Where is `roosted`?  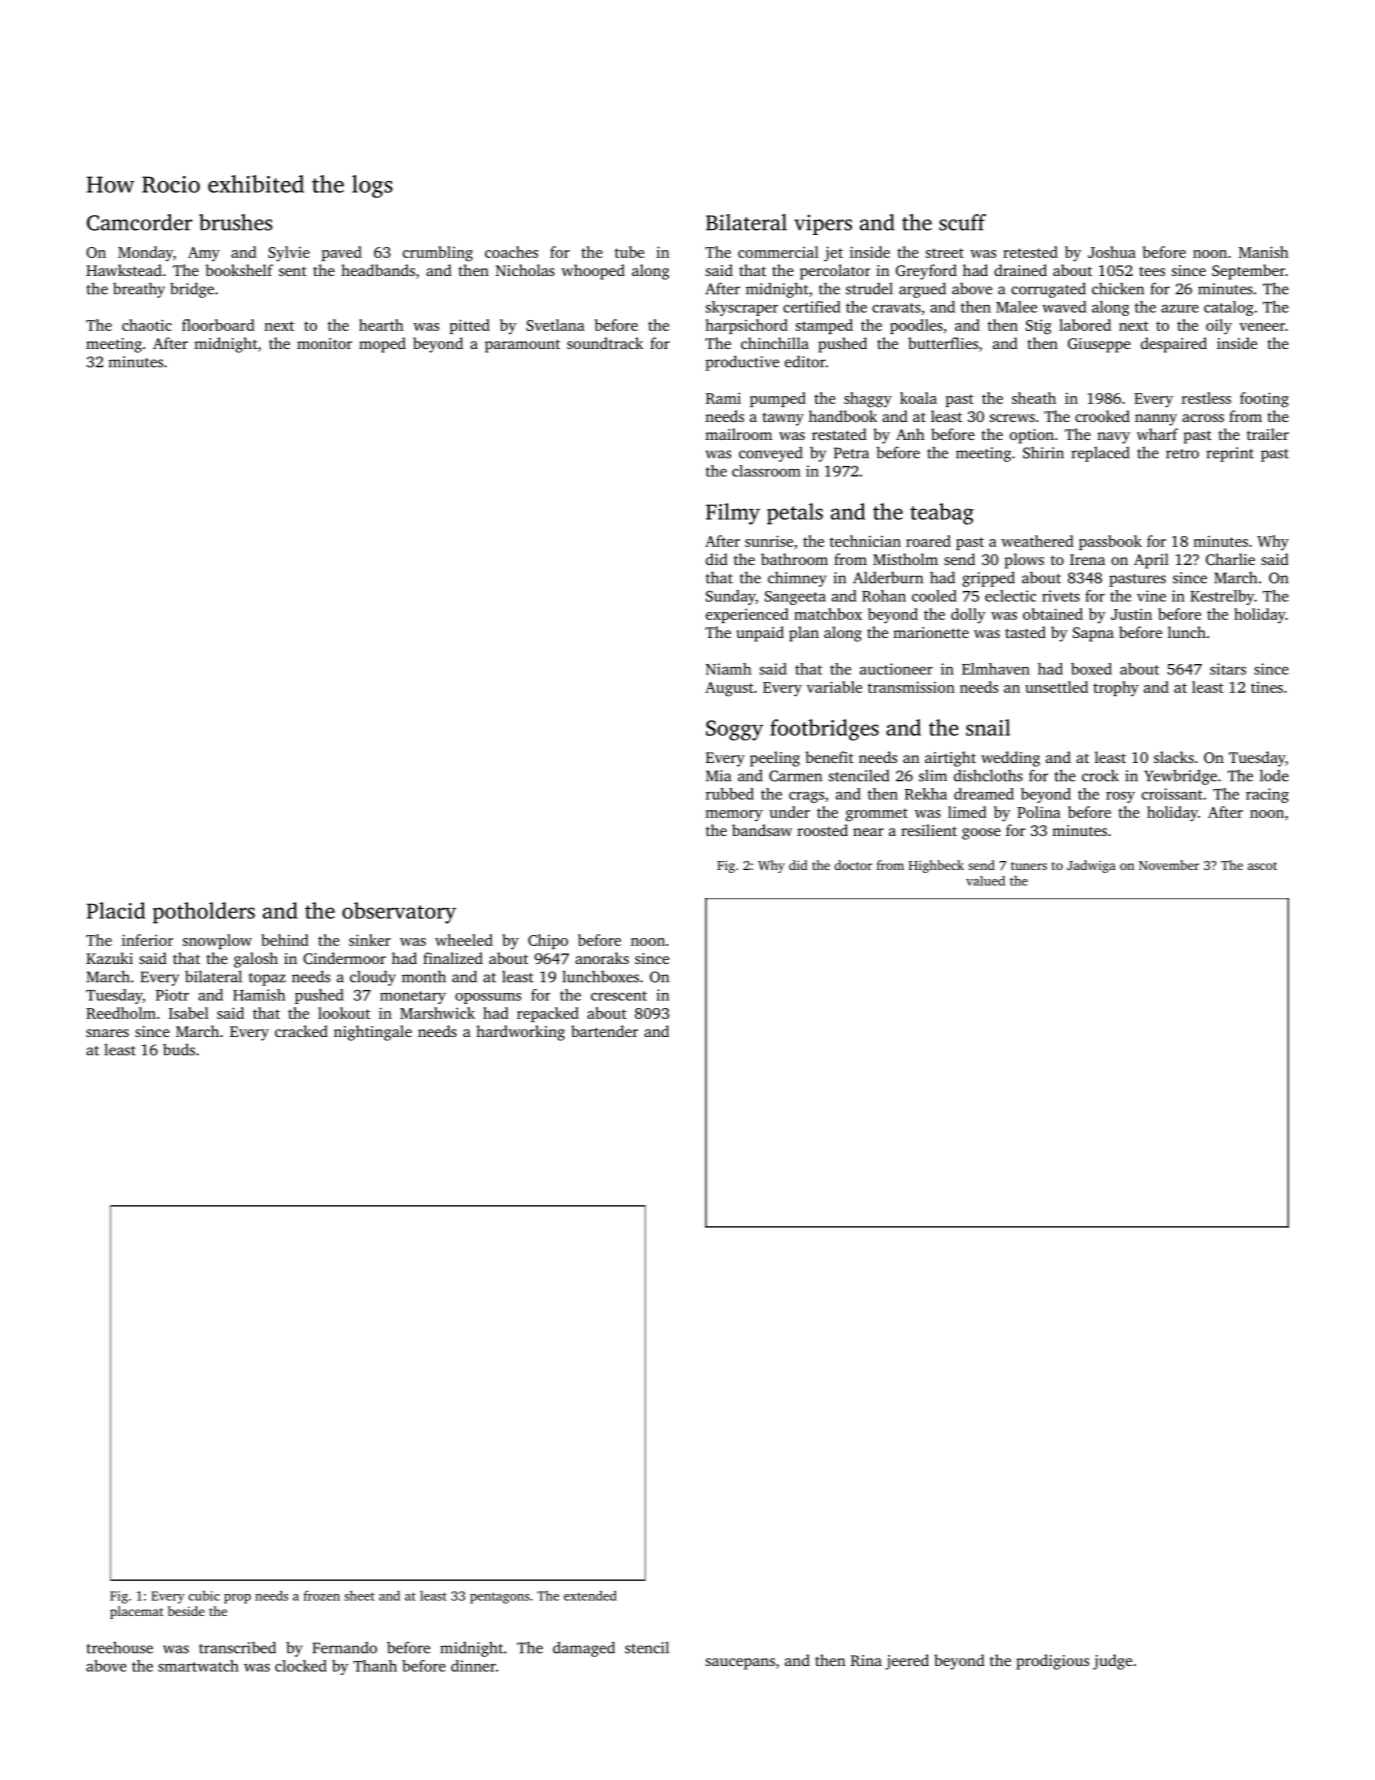 roosted is located at coordinates (822, 830).
